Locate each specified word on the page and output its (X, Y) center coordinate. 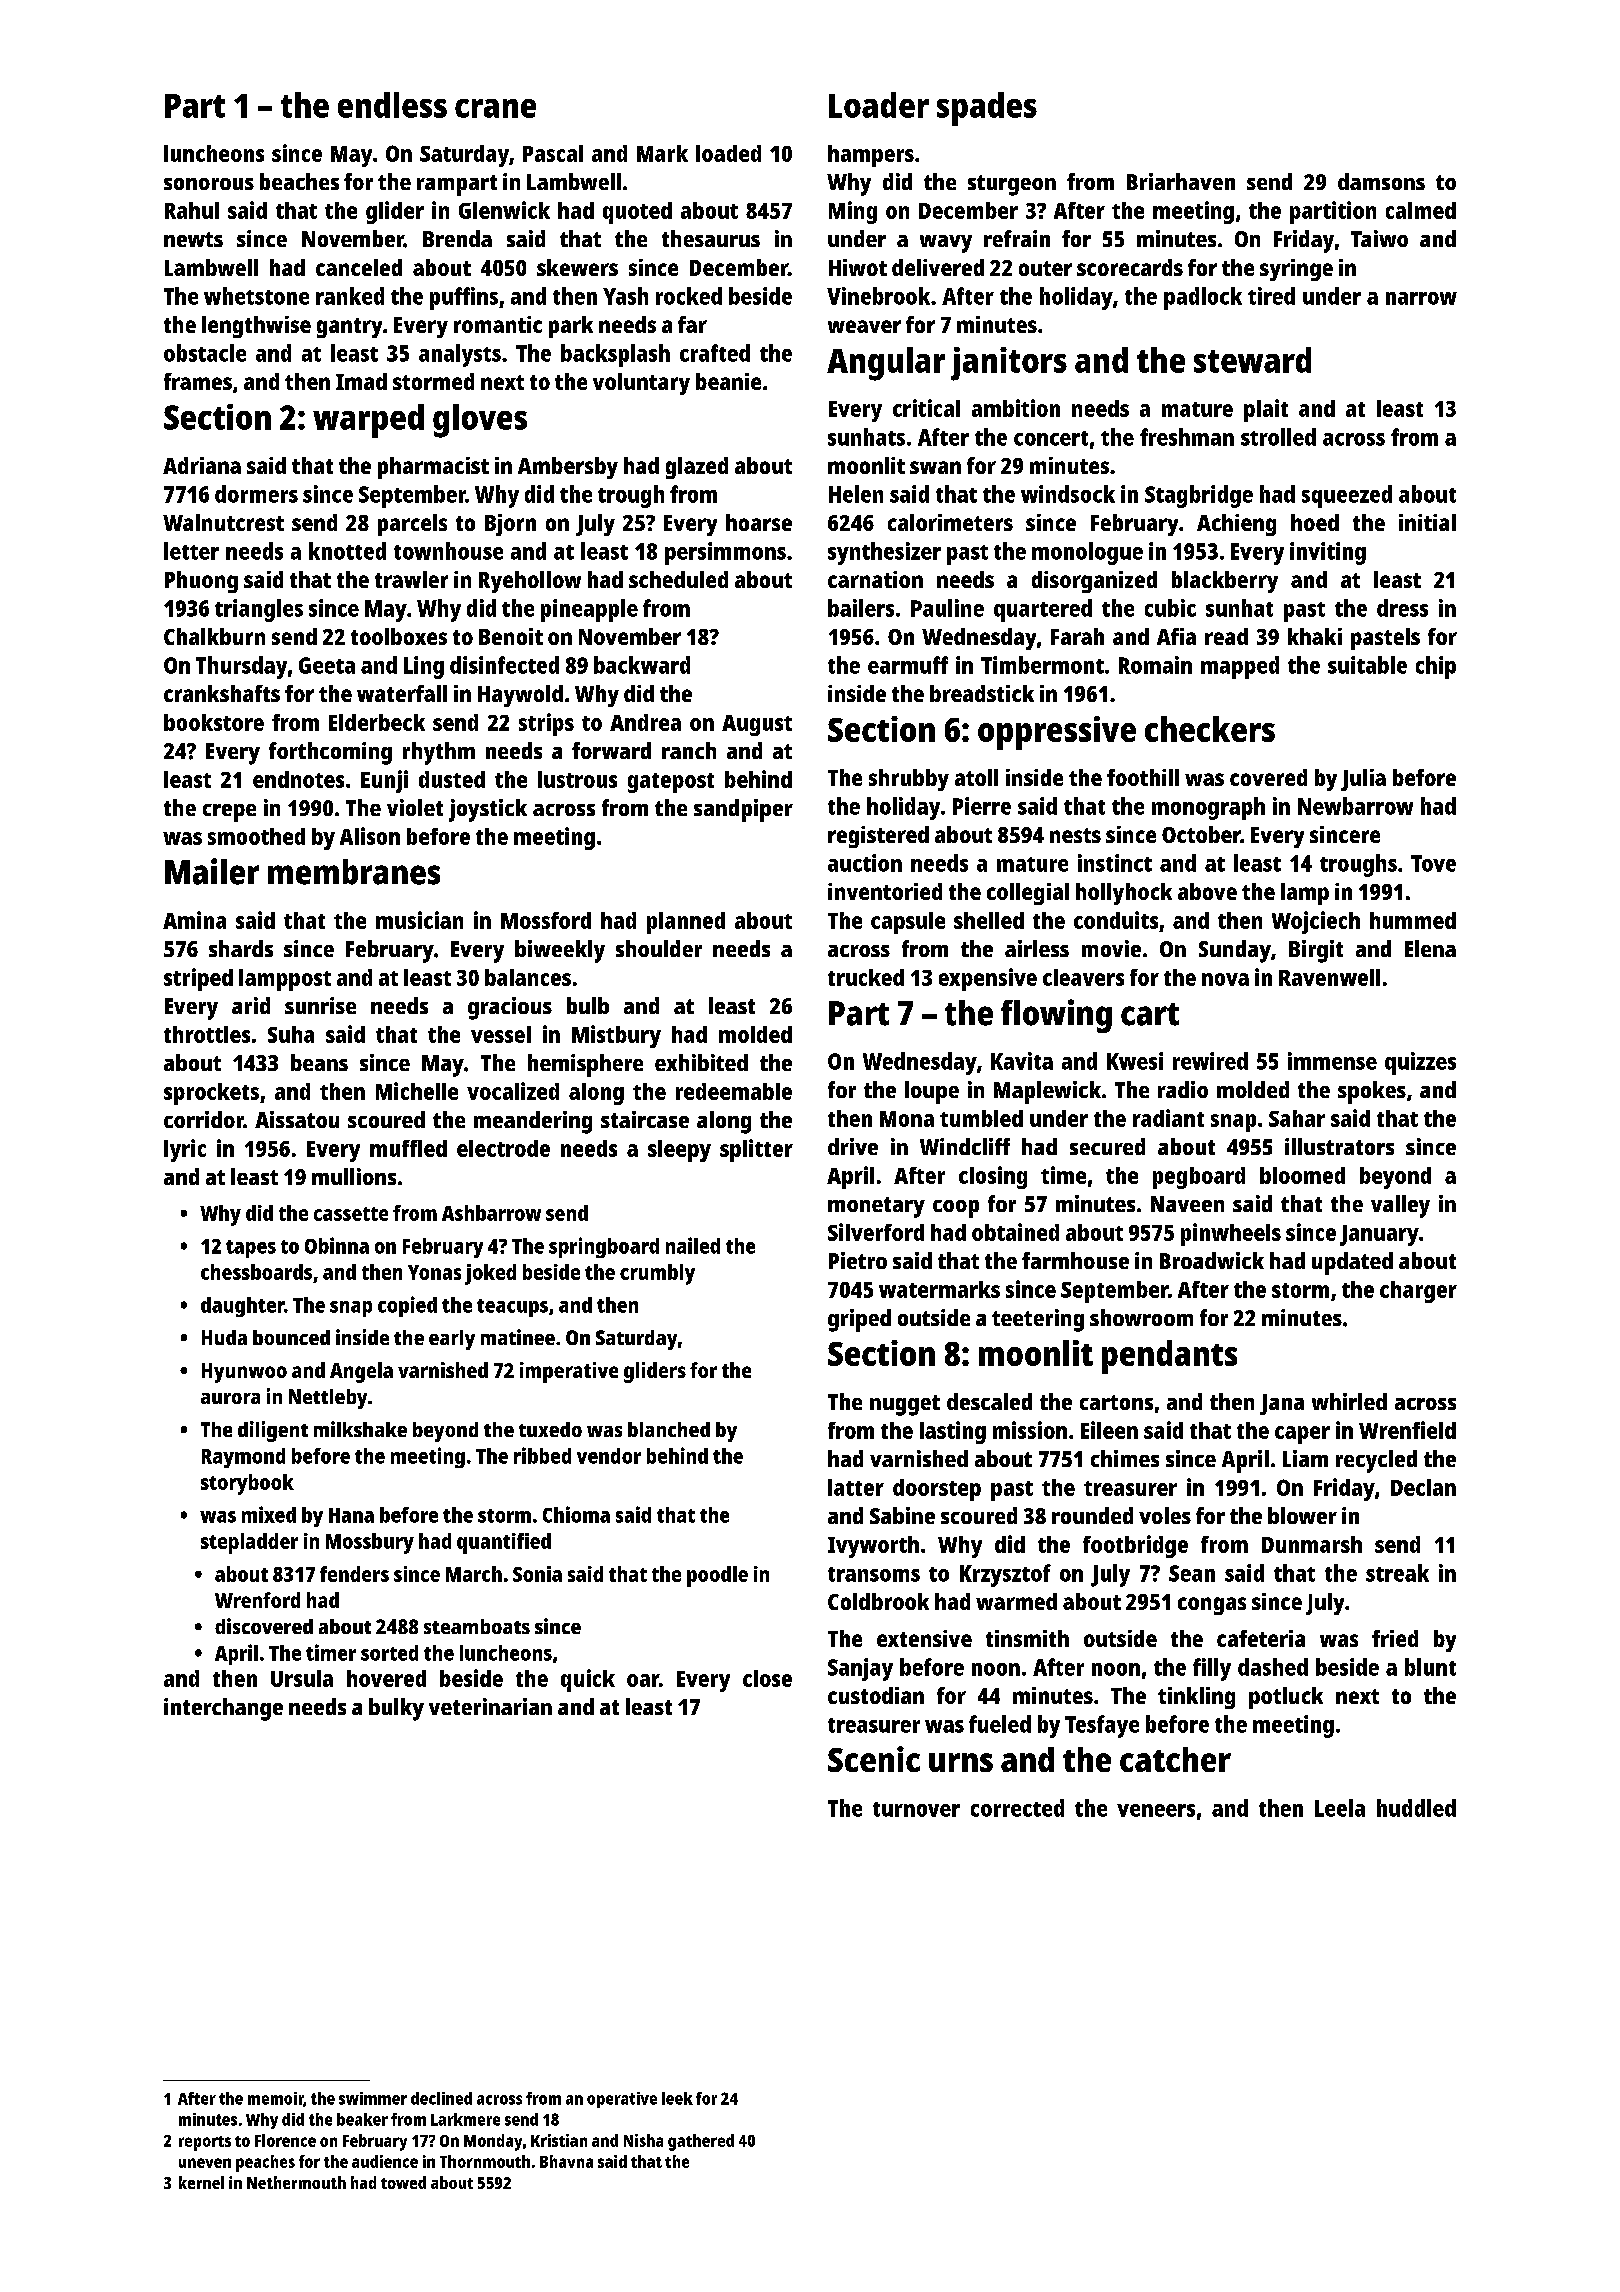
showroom (1141, 1317)
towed (403, 2182)
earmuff (908, 665)
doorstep (937, 1490)
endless (392, 105)
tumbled (981, 1118)
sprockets (211, 1094)
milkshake (360, 1429)
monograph (1208, 808)
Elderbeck (377, 722)
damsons (1381, 181)
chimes (1125, 1458)
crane (495, 108)
